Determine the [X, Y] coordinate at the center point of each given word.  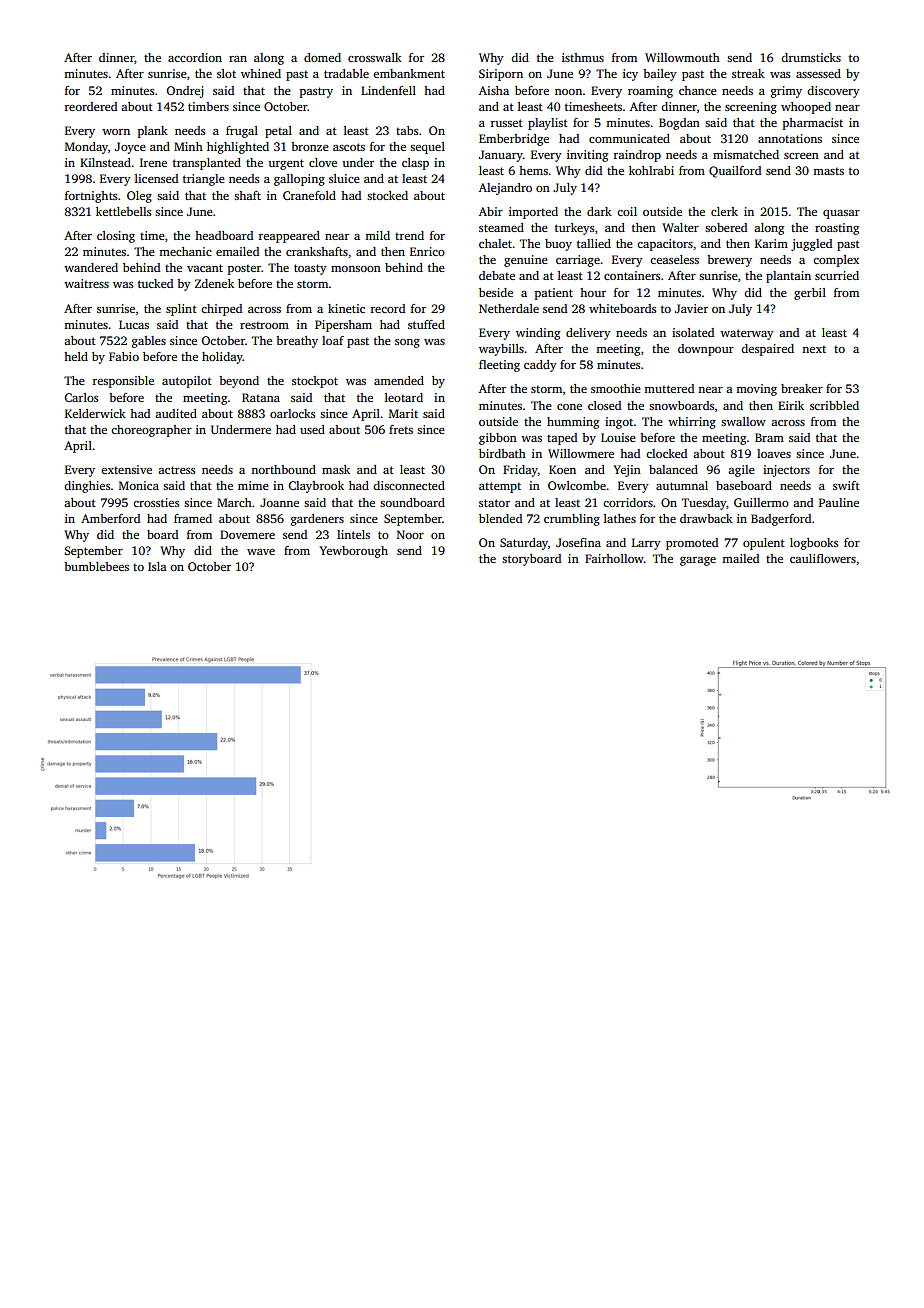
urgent [286, 164]
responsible [123, 382]
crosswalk [375, 57]
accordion [195, 57]
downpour [706, 350]
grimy [786, 92]
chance [698, 90]
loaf [333, 340]
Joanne [279, 502]
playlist [548, 124]
